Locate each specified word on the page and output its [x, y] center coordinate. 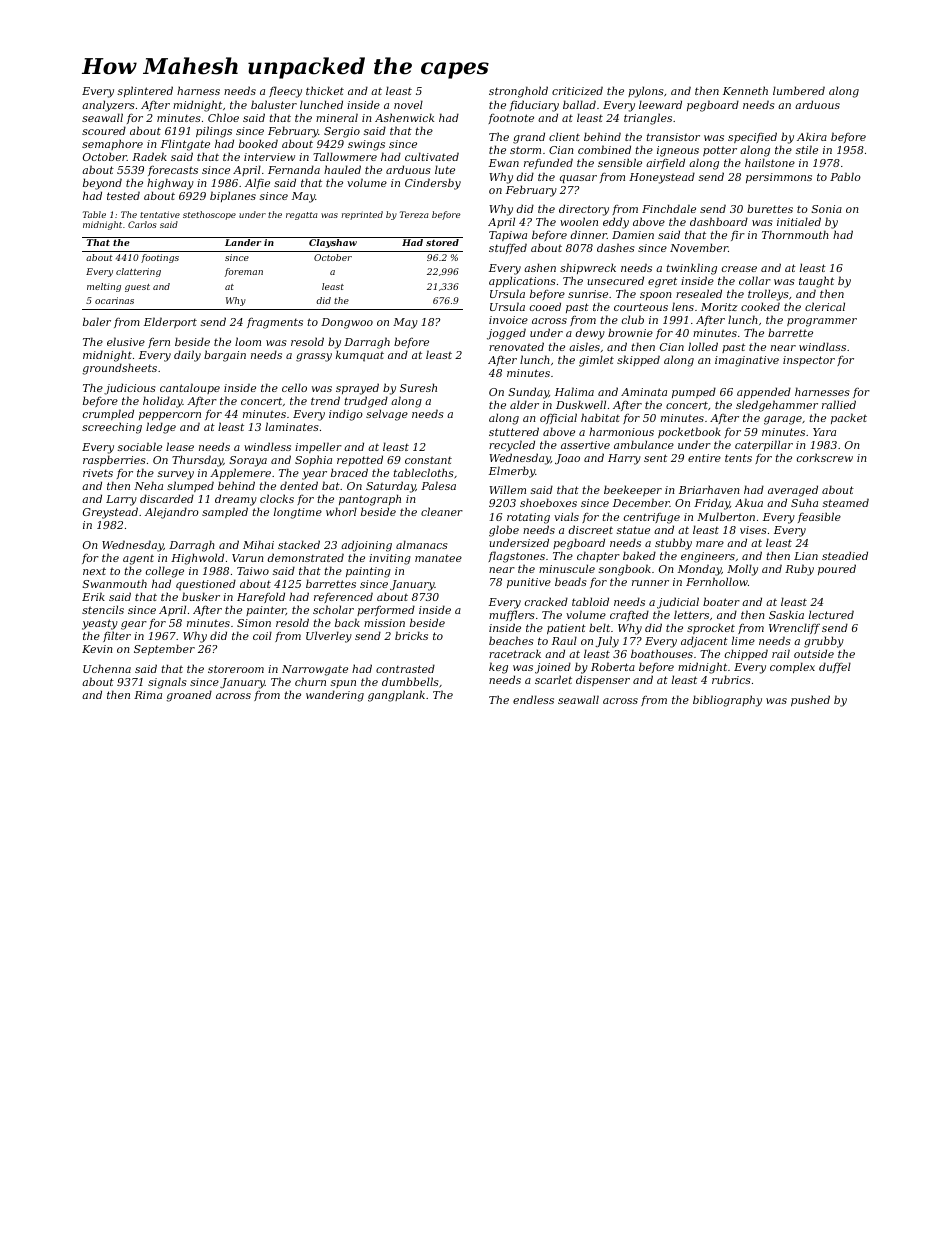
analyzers [108, 106]
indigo [346, 415]
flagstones [516, 557]
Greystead [110, 513]
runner [650, 583]
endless [533, 699]
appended [764, 392]
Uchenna [107, 668]
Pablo [845, 176]
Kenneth [745, 90]
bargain [225, 356]
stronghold [518, 92]
